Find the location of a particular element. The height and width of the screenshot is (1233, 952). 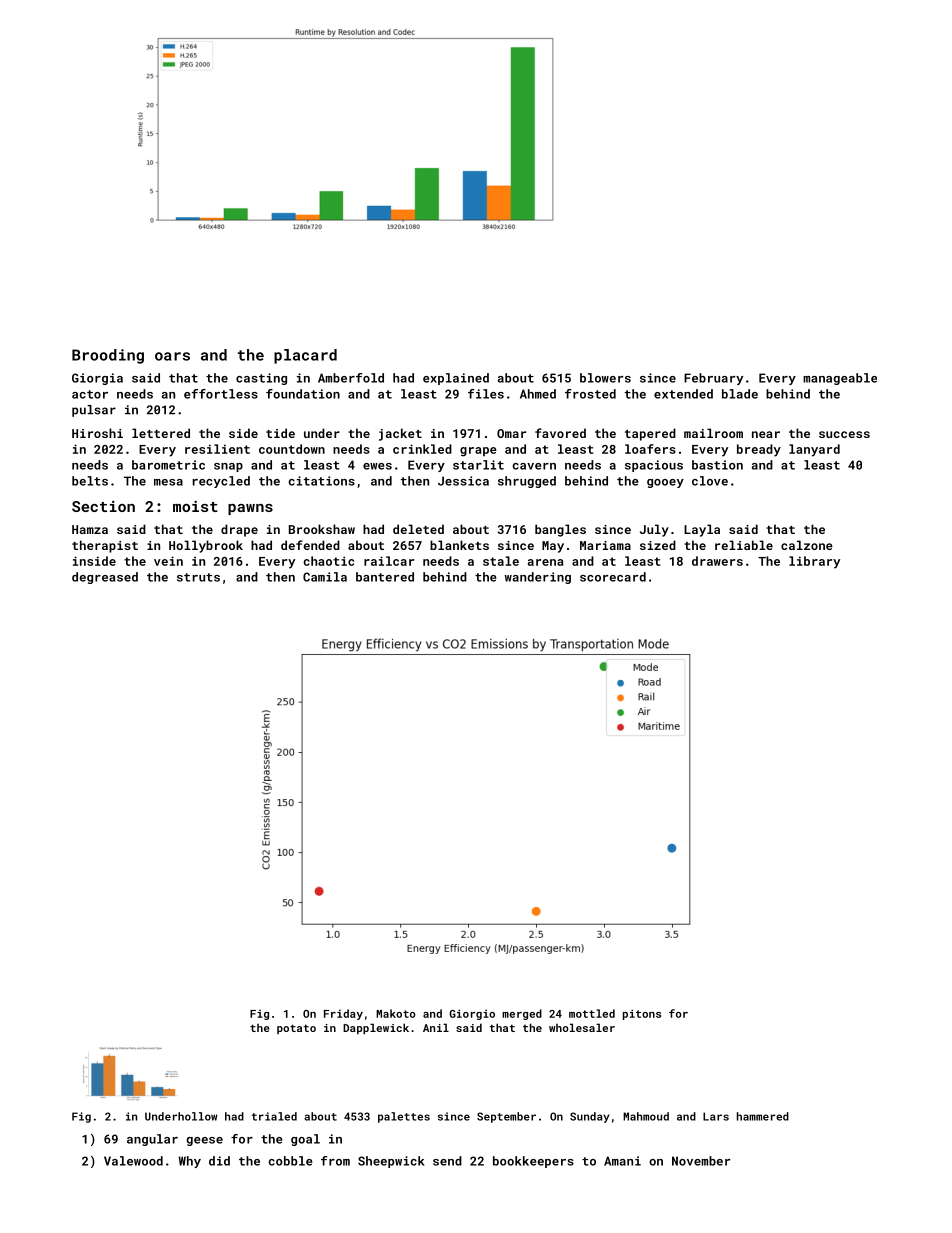

bantered is located at coordinates (385, 577).
